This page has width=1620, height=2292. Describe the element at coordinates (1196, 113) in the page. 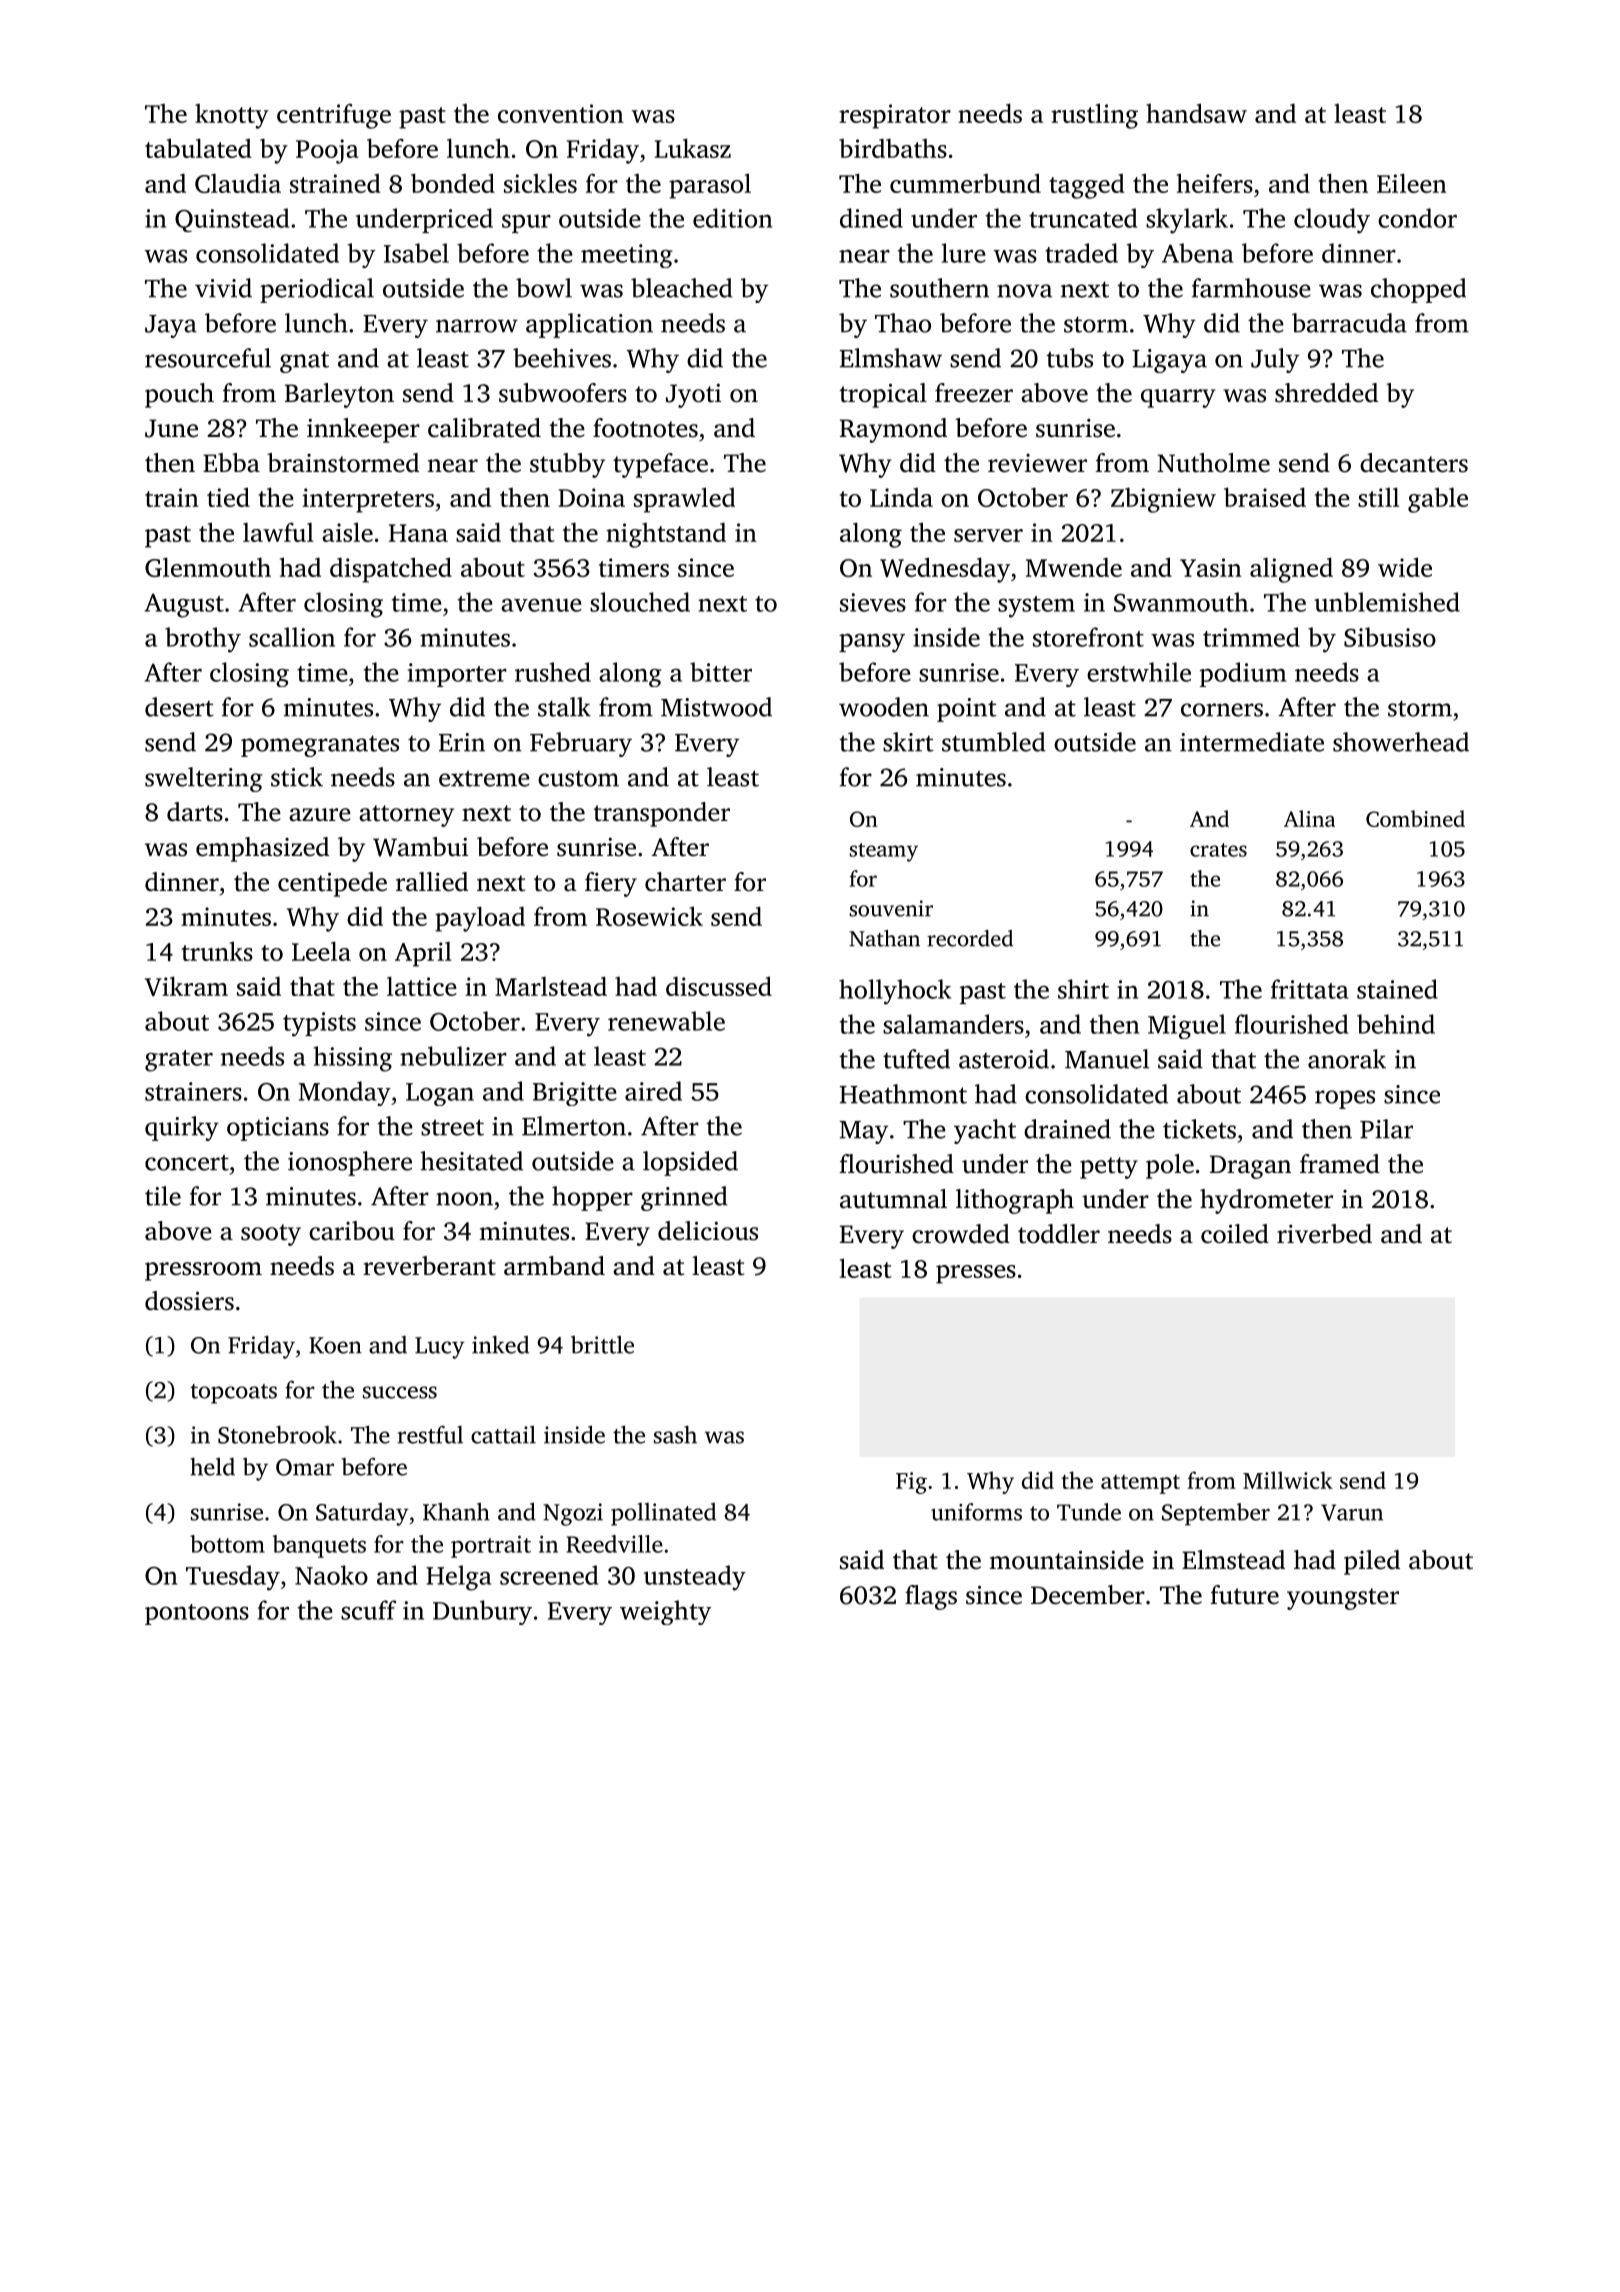

I see `handsaw` at that location.
